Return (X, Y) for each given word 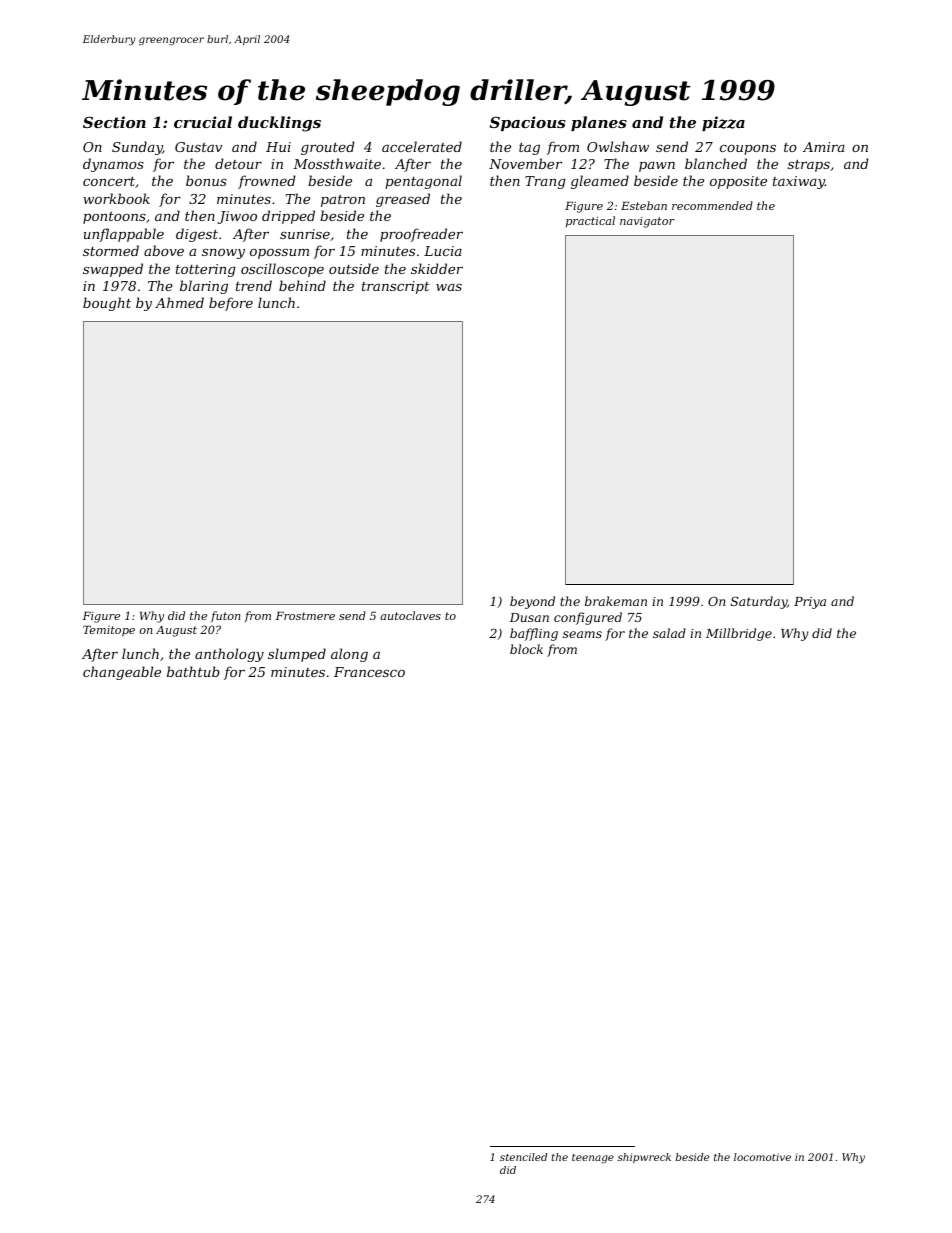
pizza (723, 123)
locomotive (762, 1157)
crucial (203, 122)
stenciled (523, 1157)
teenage (593, 1159)
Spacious (528, 123)
